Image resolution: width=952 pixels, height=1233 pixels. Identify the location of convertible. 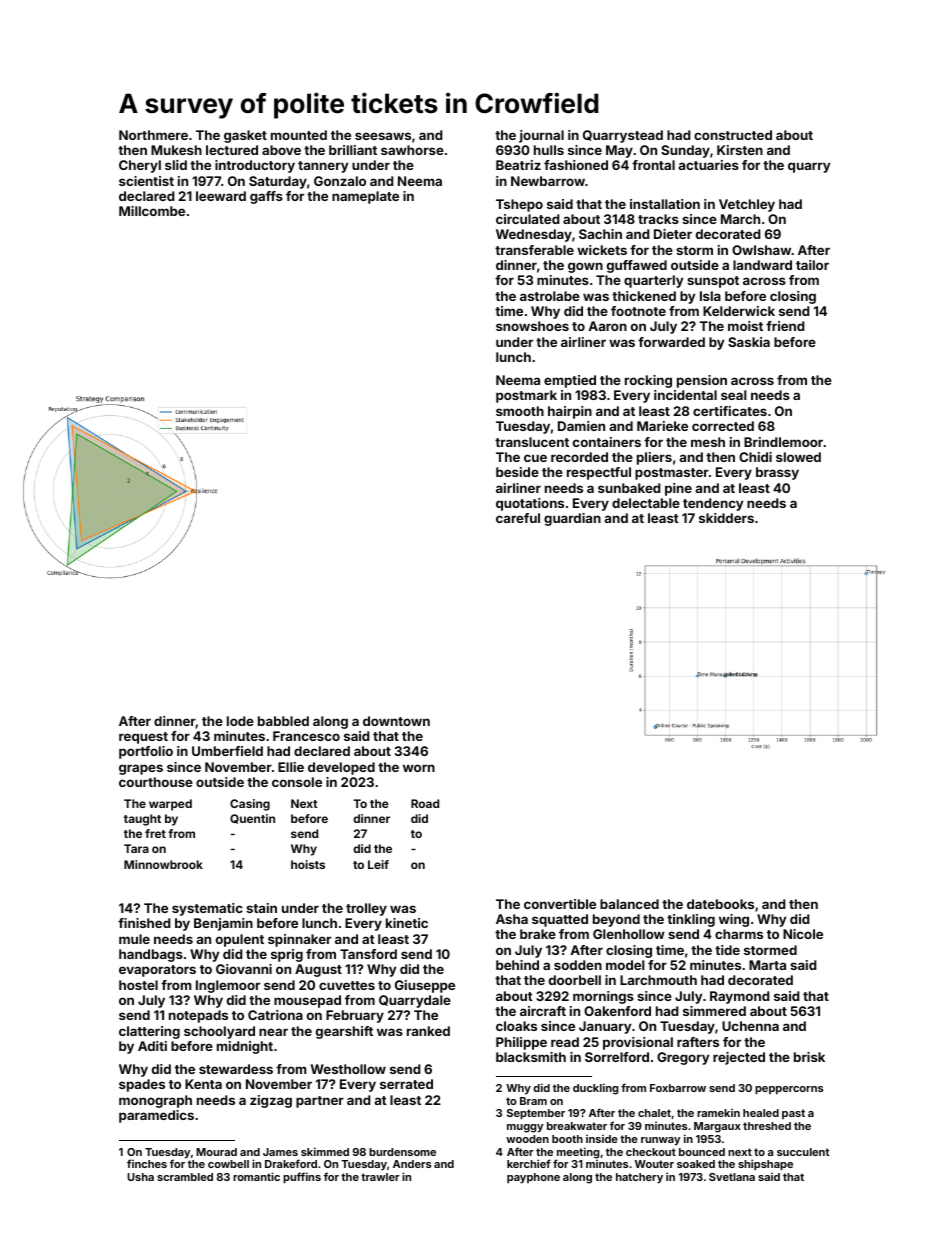
(560, 904).
